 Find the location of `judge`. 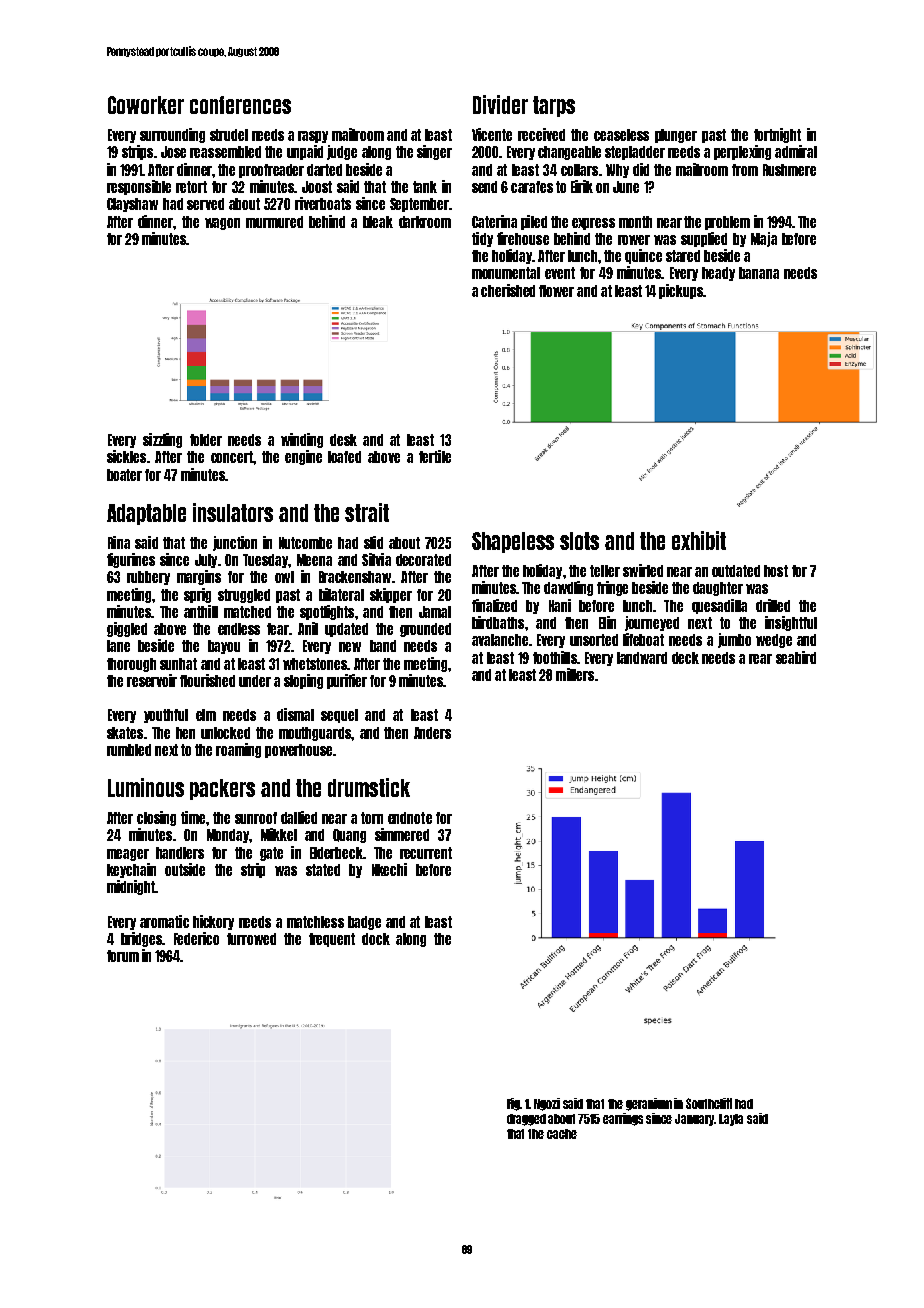

judge is located at coordinates (342, 152).
